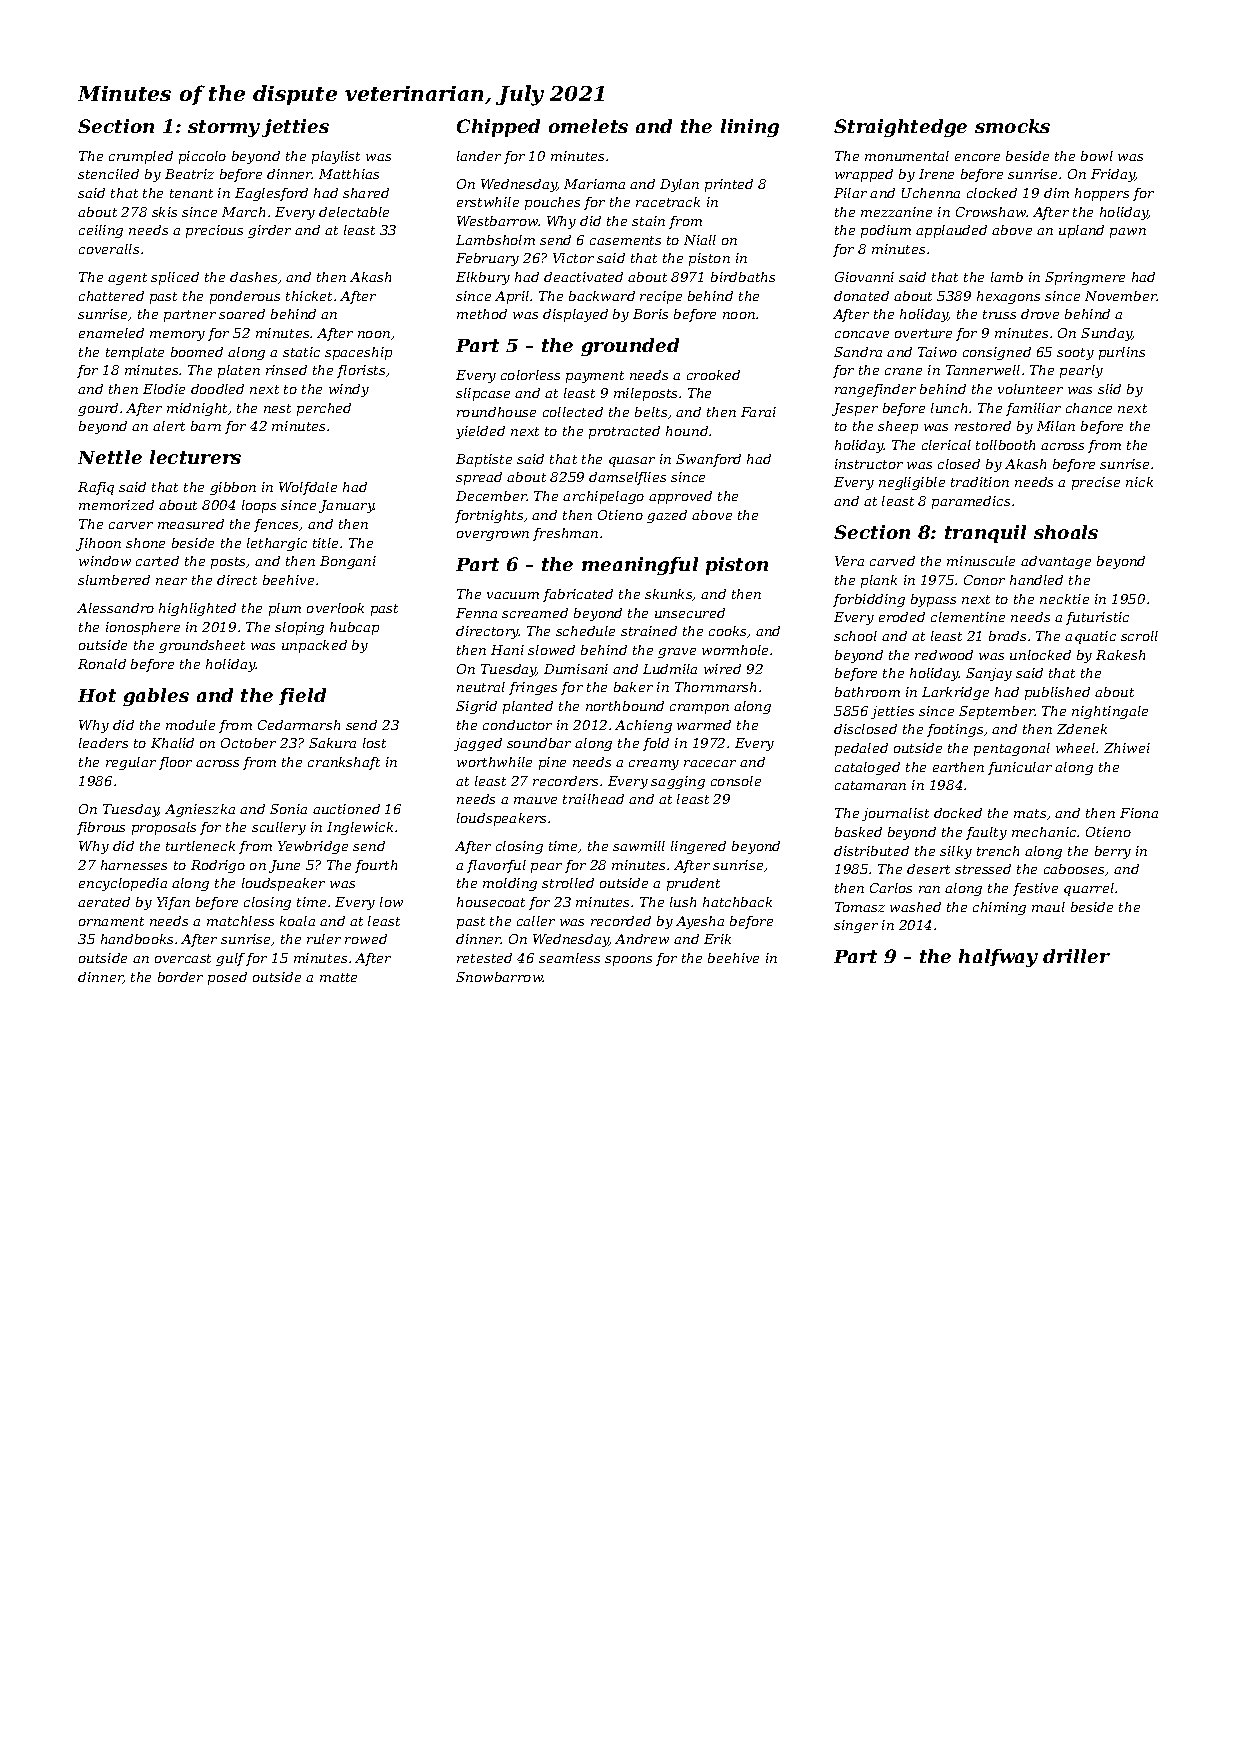 The width and height of the document is (1239, 1752). What do you see at coordinates (111, 333) in the document?
I see `enameled` at bounding box center [111, 333].
